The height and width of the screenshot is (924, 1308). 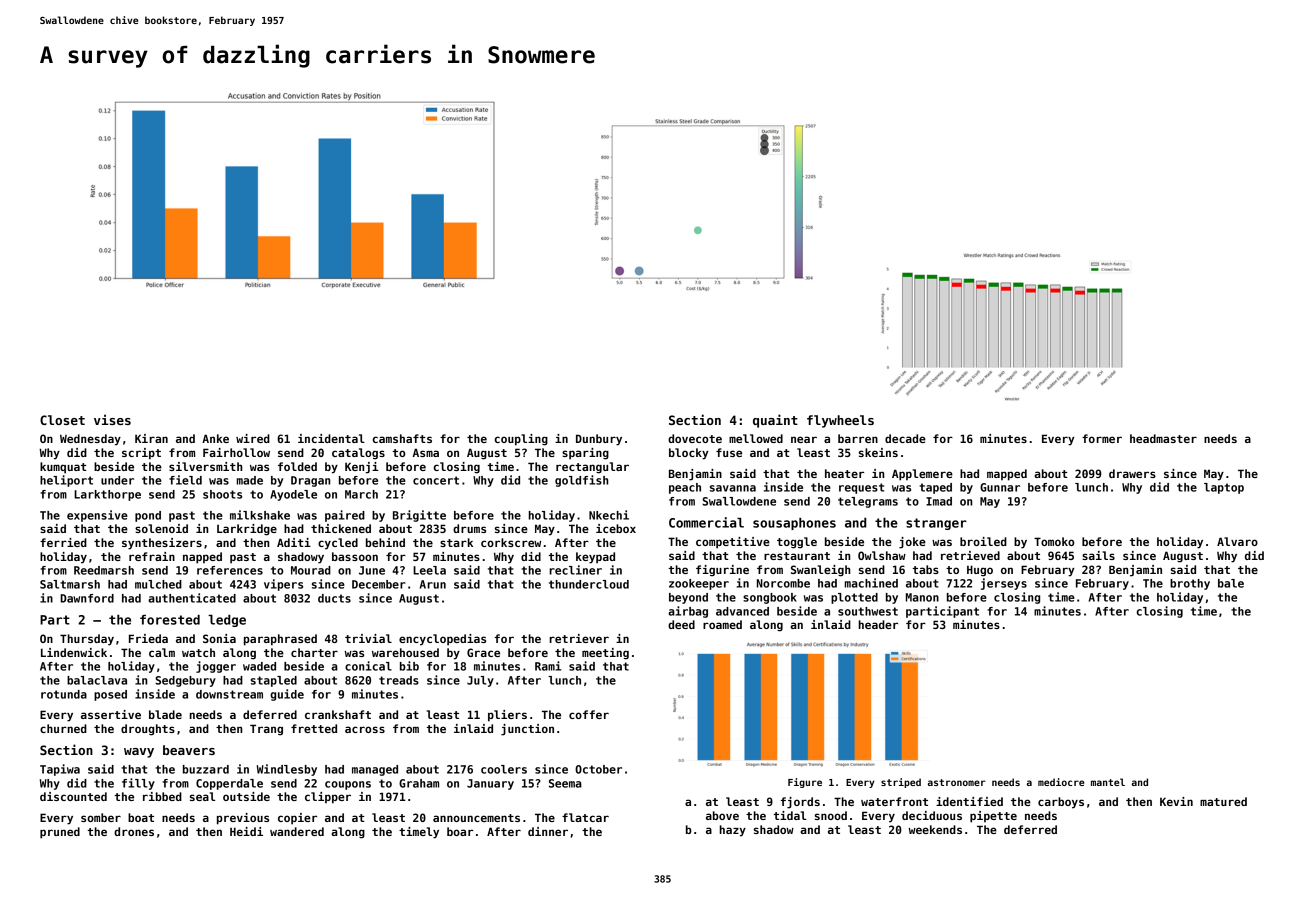 What do you see at coordinates (868, 611) in the screenshot?
I see `southwest` at bounding box center [868, 611].
